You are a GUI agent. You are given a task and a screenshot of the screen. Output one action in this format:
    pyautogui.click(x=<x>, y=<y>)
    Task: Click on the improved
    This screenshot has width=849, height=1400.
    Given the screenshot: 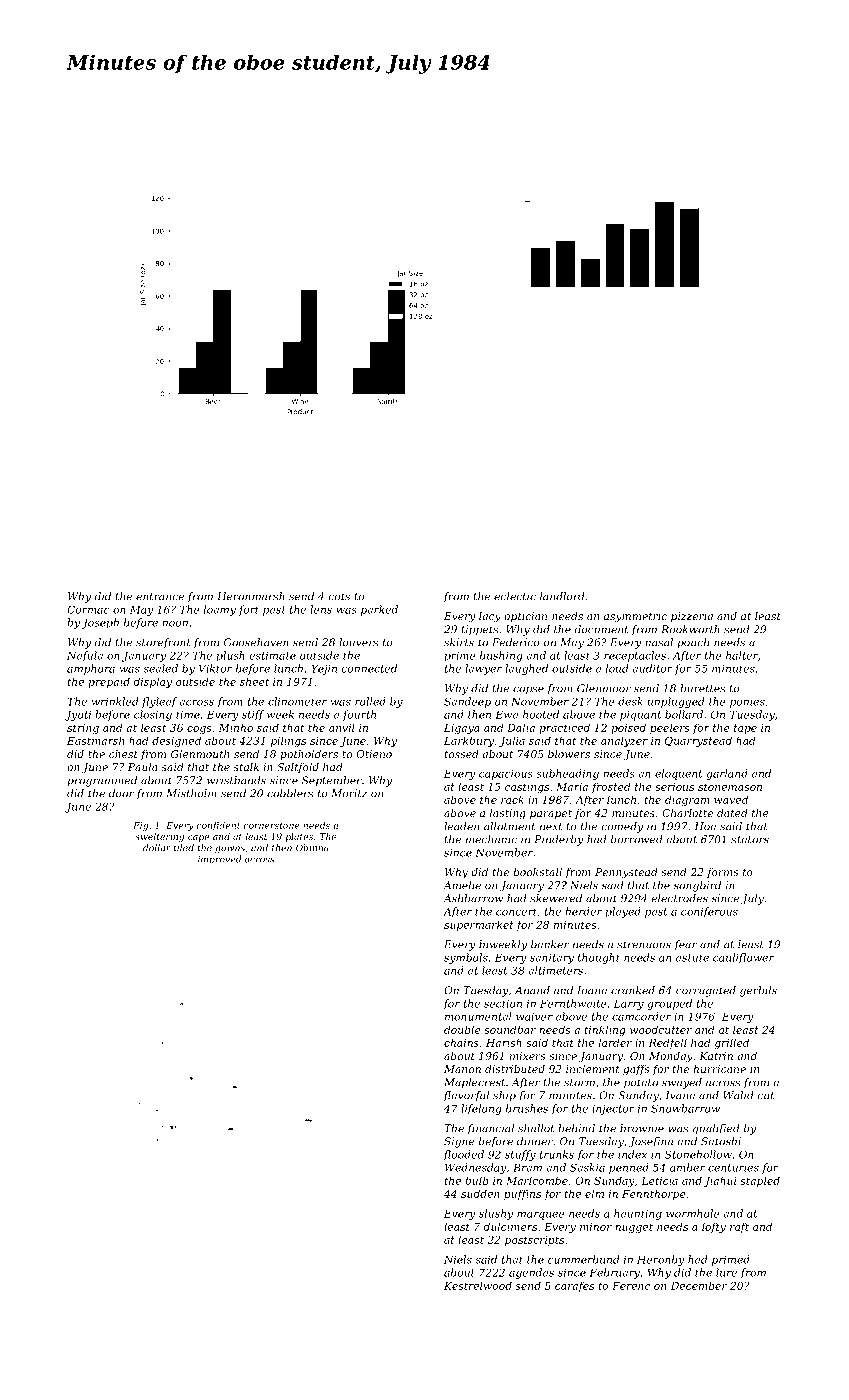 What is the action you would take?
    pyautogui.click(x=219, y=859)
